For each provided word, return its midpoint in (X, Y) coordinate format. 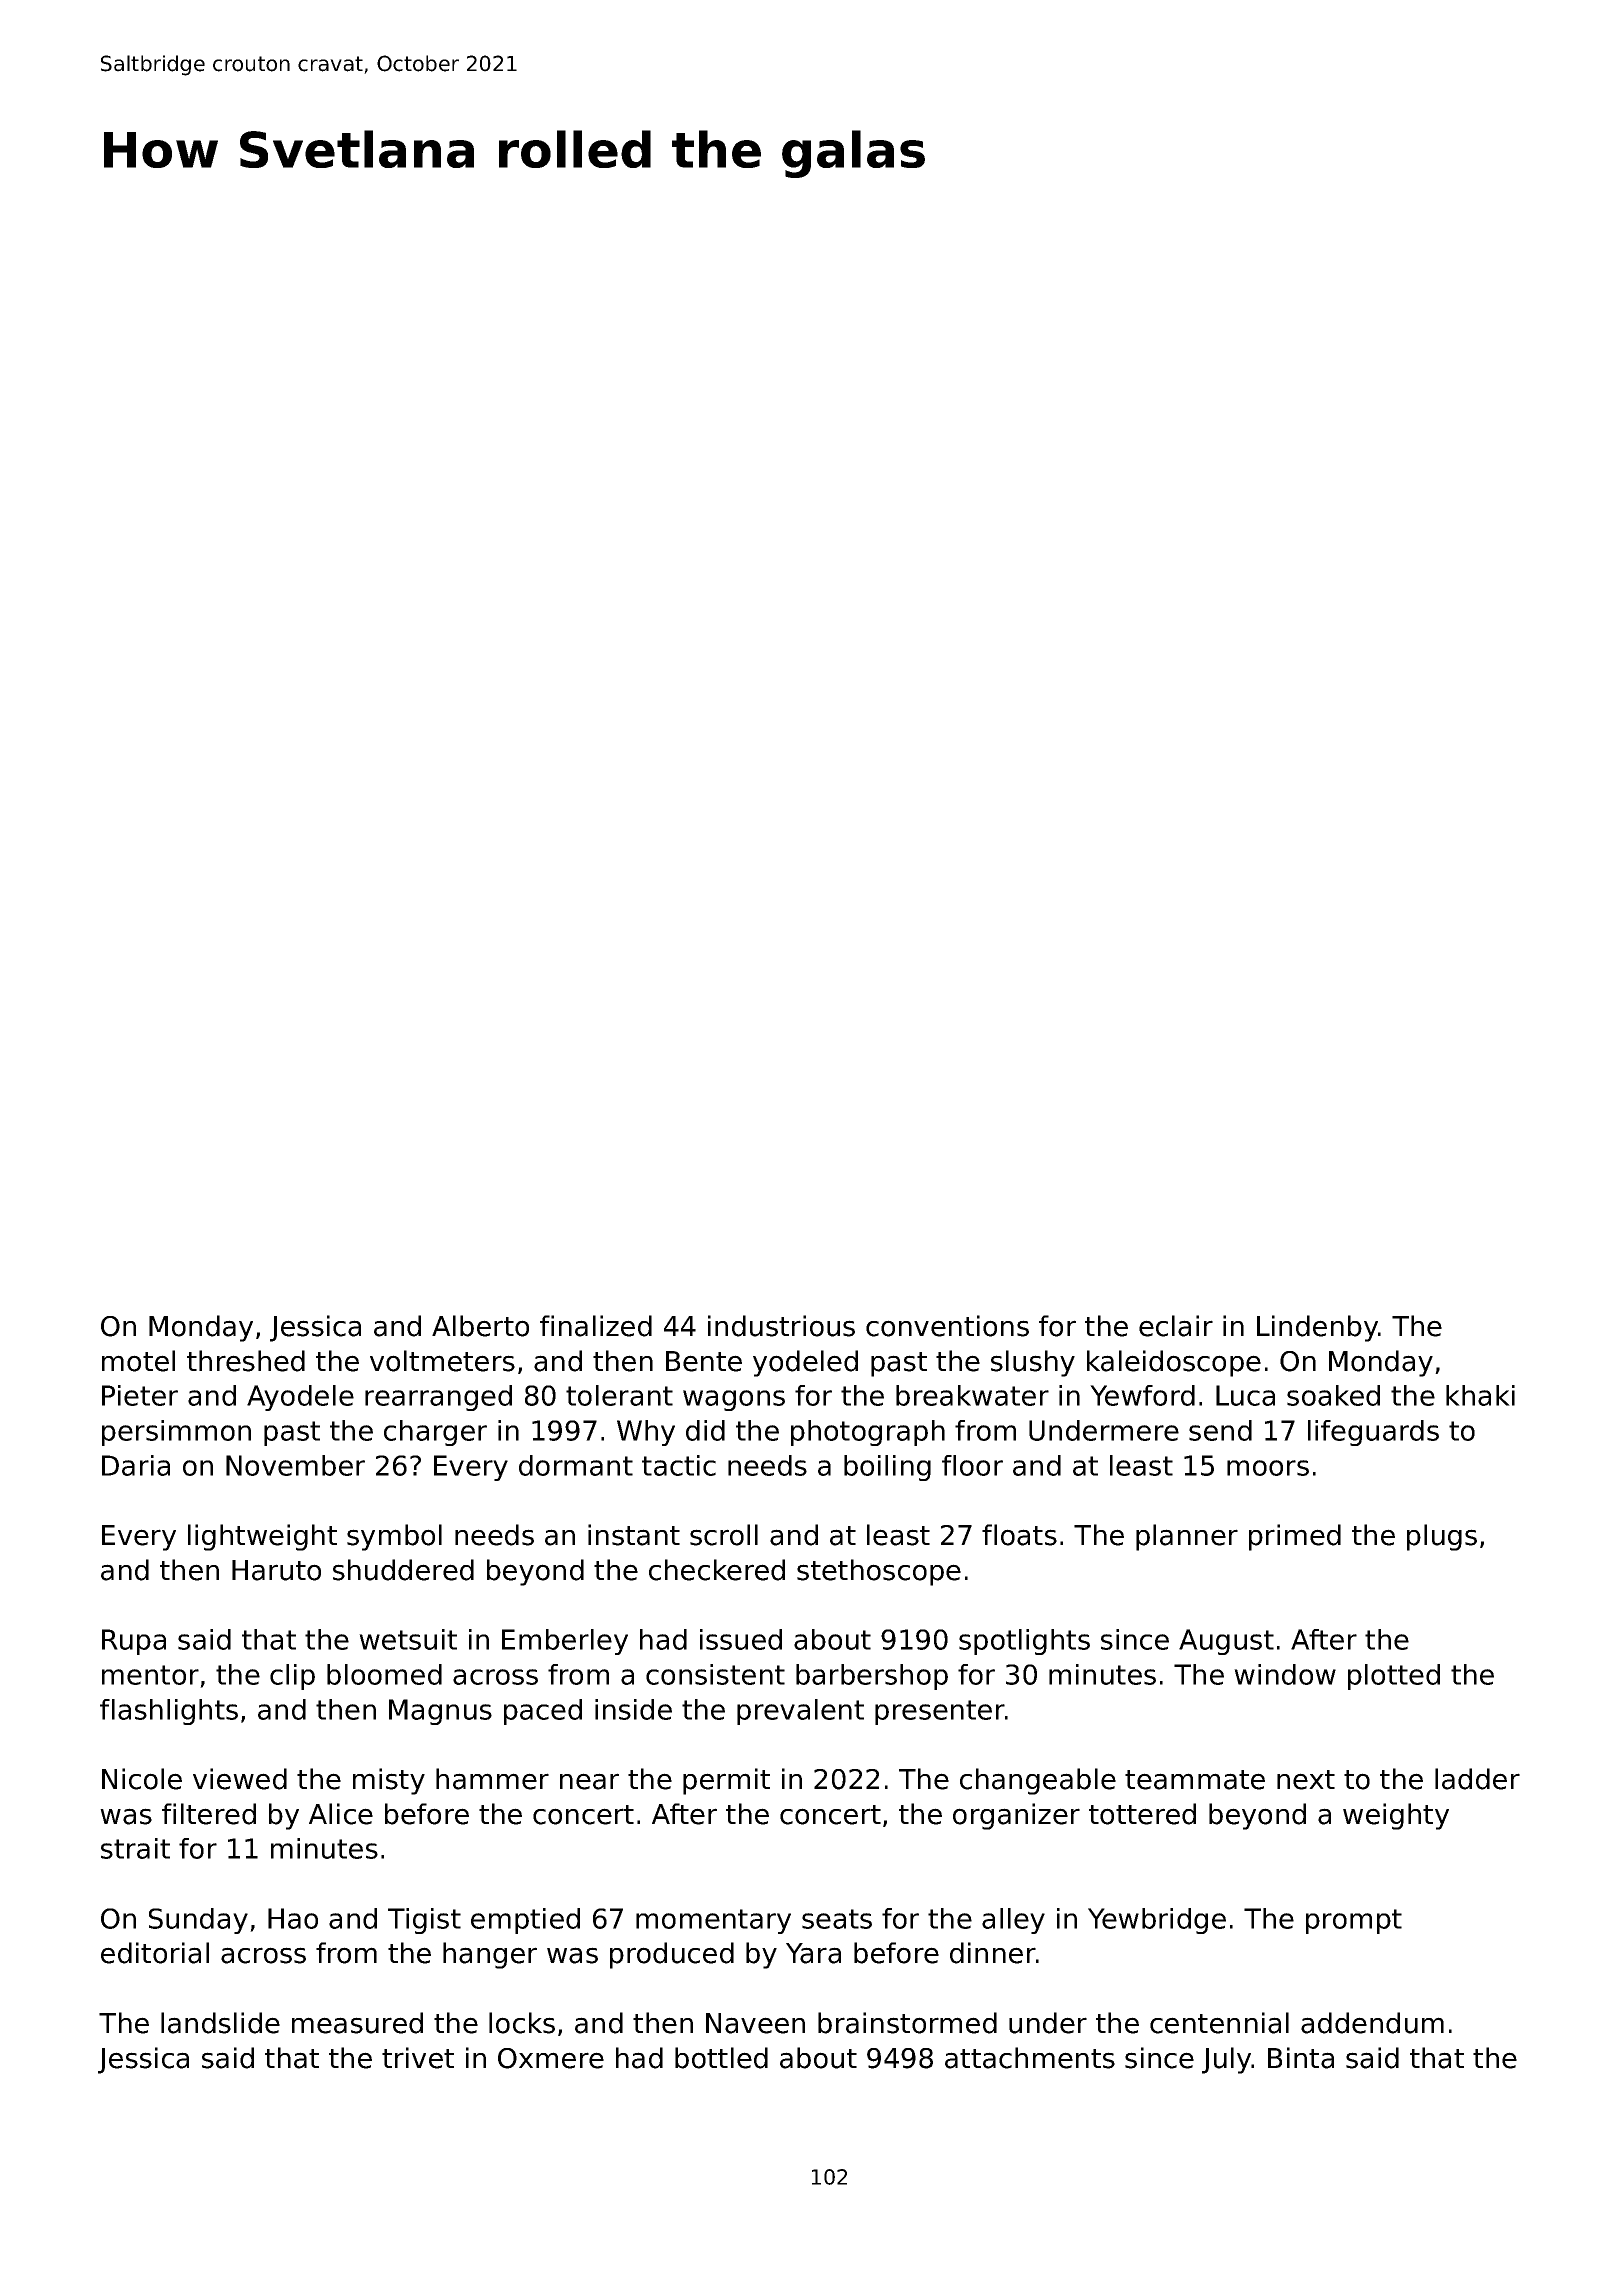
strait (135, 1848)
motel (138, 1361)
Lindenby (1317, 1328)
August (1226, 1642)
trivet (418, 2058)
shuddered (403, 1570)
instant (634, 1535)
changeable (1038, 1781)
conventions (947, 1326)
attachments (1030, 2058)
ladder (1477, 1779)
